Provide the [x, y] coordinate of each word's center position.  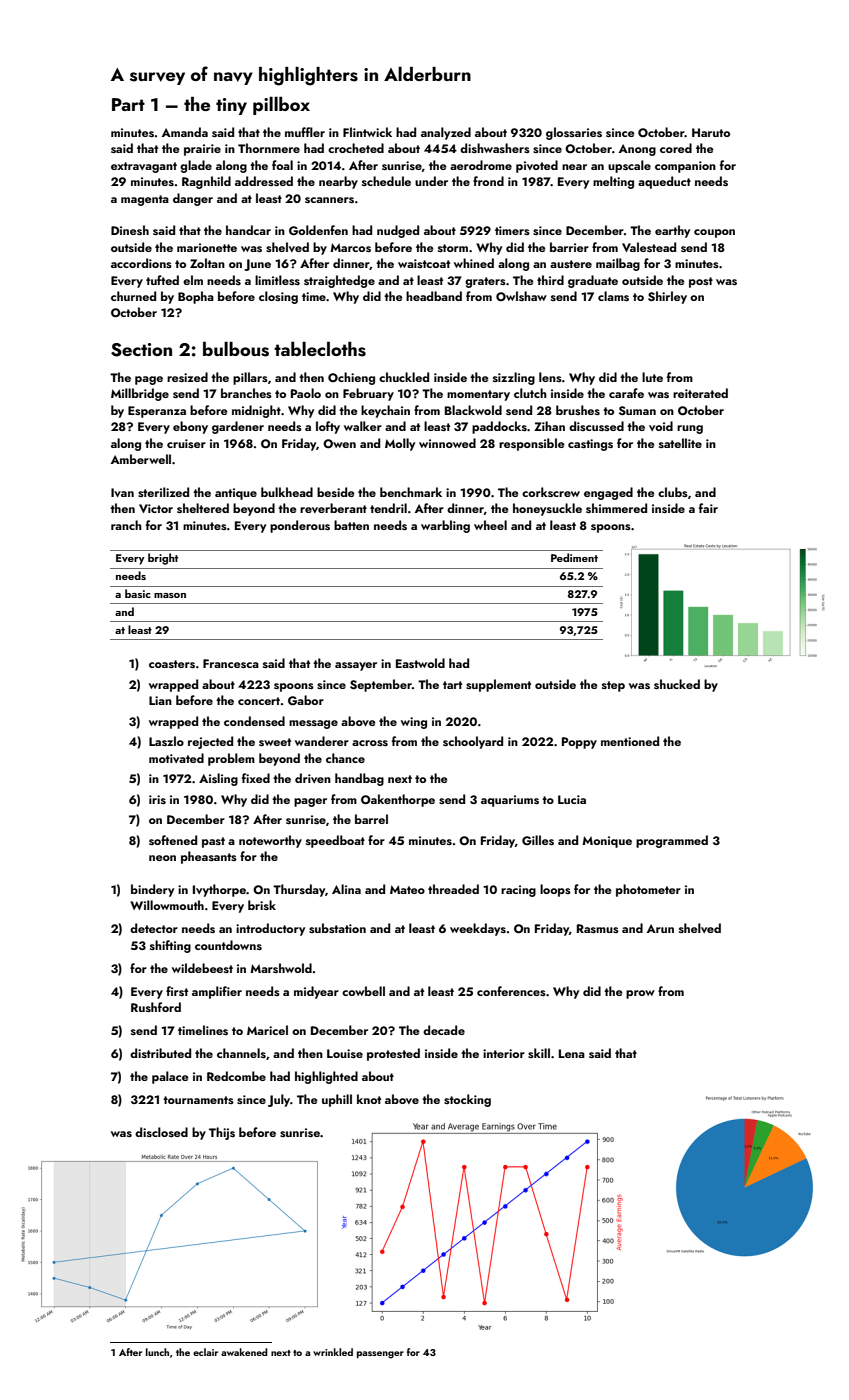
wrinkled [333, 1352]
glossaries [574, 133]
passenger [380, 1355]
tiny [231, 106]
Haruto [711, 132]
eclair [205, 1352]
